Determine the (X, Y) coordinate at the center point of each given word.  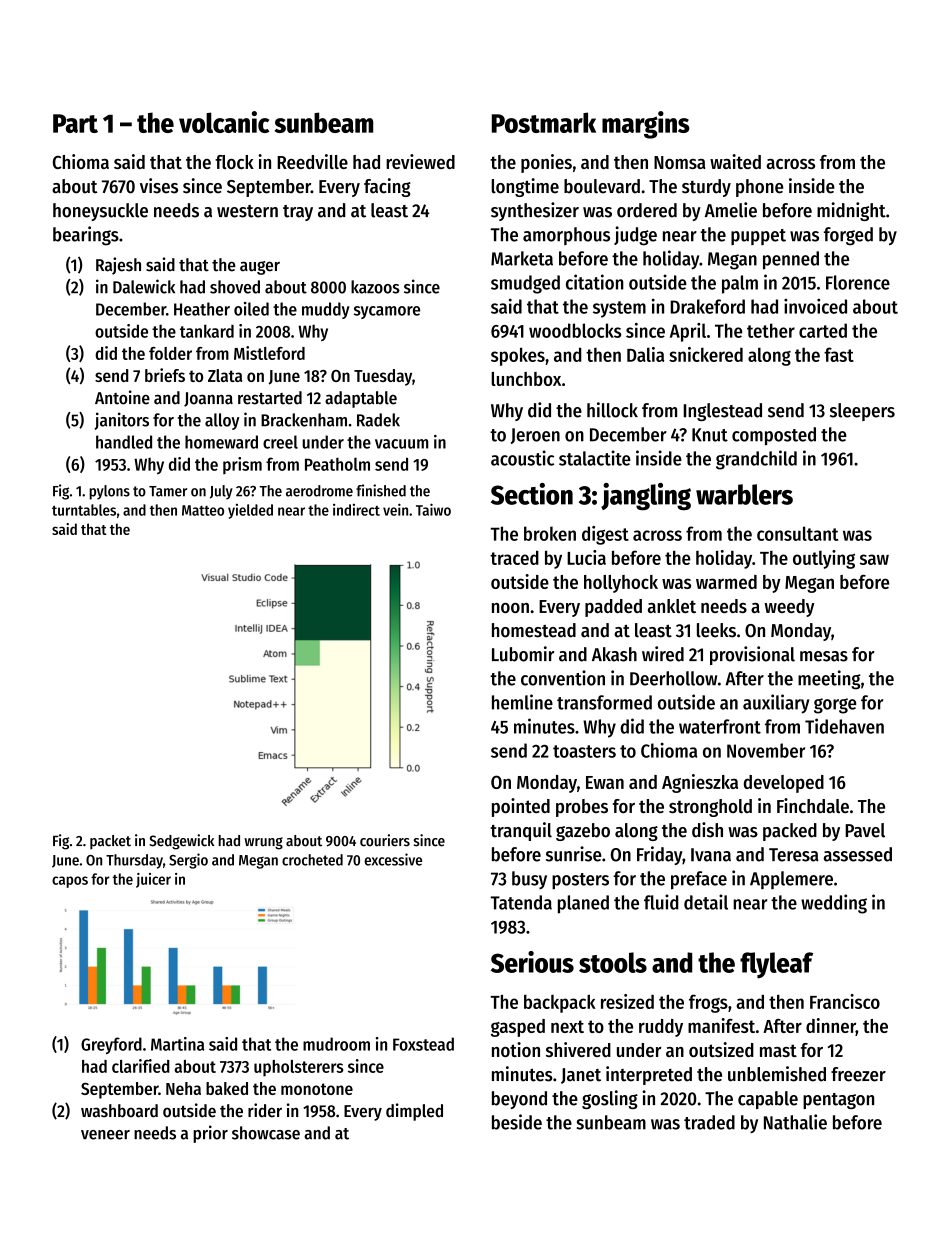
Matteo (203, 510)
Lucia (586, 557)
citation (595, 282)
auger (260, 268)
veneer (105, 1135)
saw (874, 559)
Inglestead (722, 412)
